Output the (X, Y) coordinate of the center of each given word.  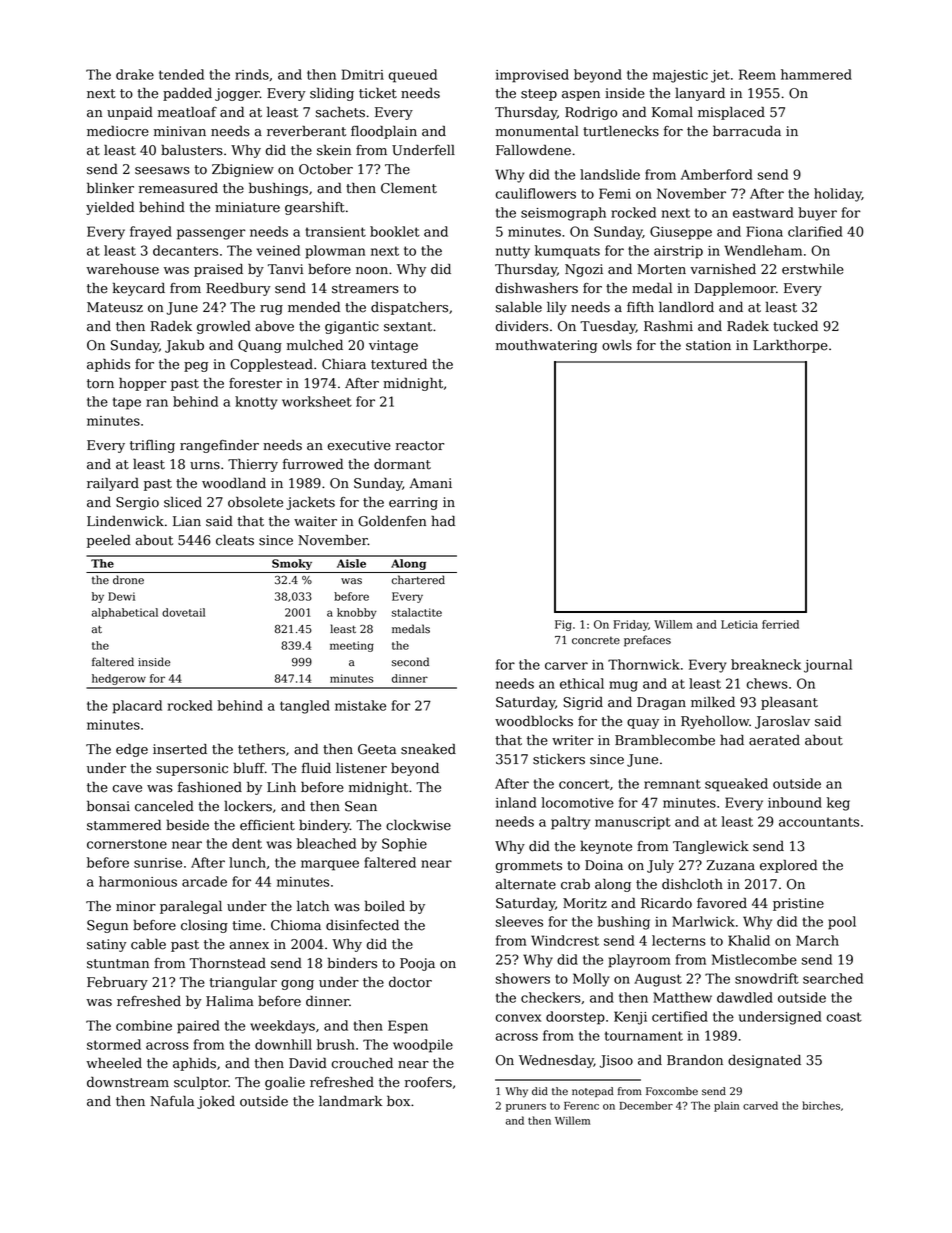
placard (137, 707)
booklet (395, 231)
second (410, 662)
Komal (672, 112)
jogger (237, 94)
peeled (109, 541)
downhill (283, 1044)
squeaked (736, 785)
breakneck (766, 664)
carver (566, 666)
